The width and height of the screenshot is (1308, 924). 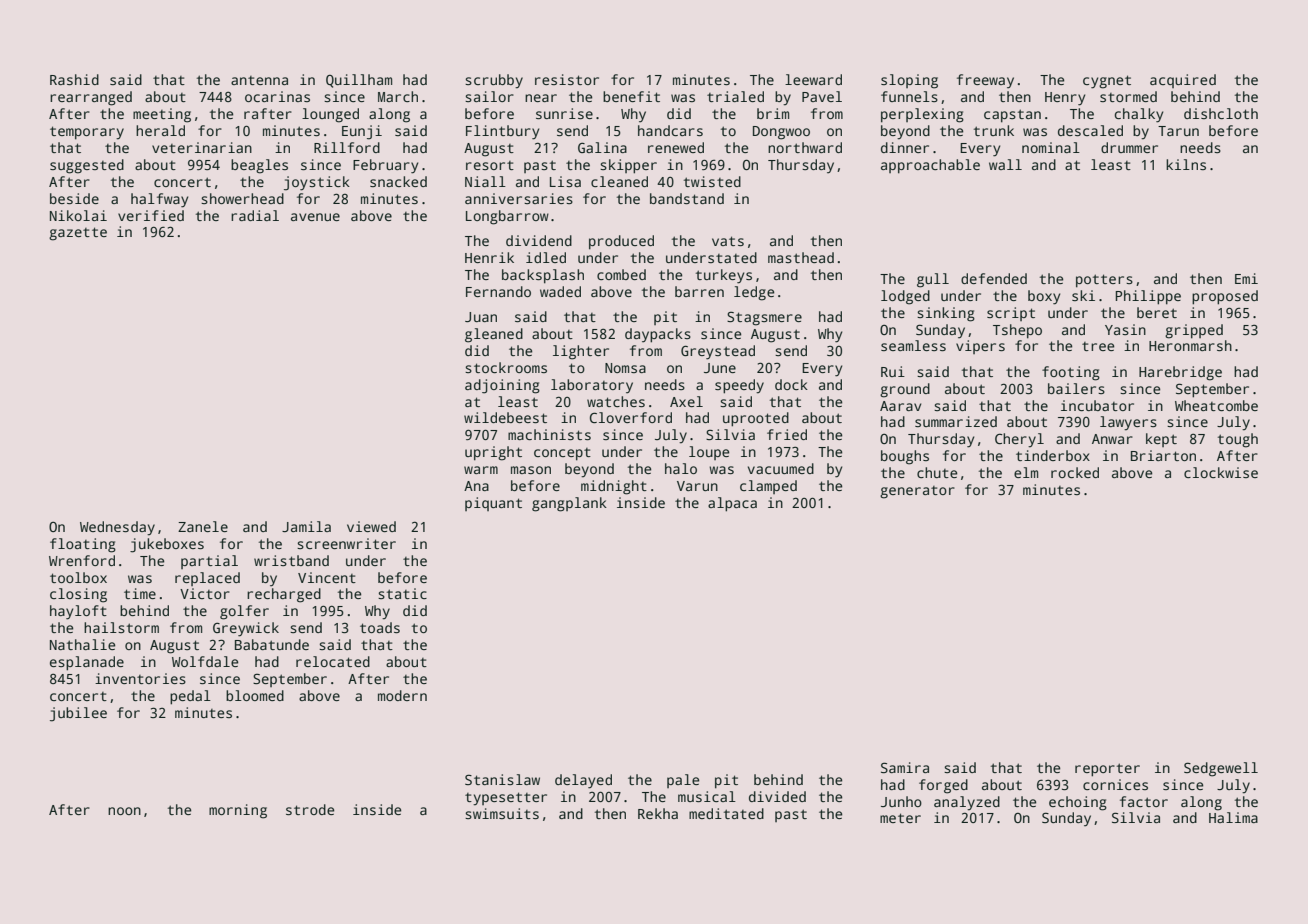 What do you see at coordinates (1005, 164) in the screenshot?
I see `wall` at bounding box center [1005, 164].
